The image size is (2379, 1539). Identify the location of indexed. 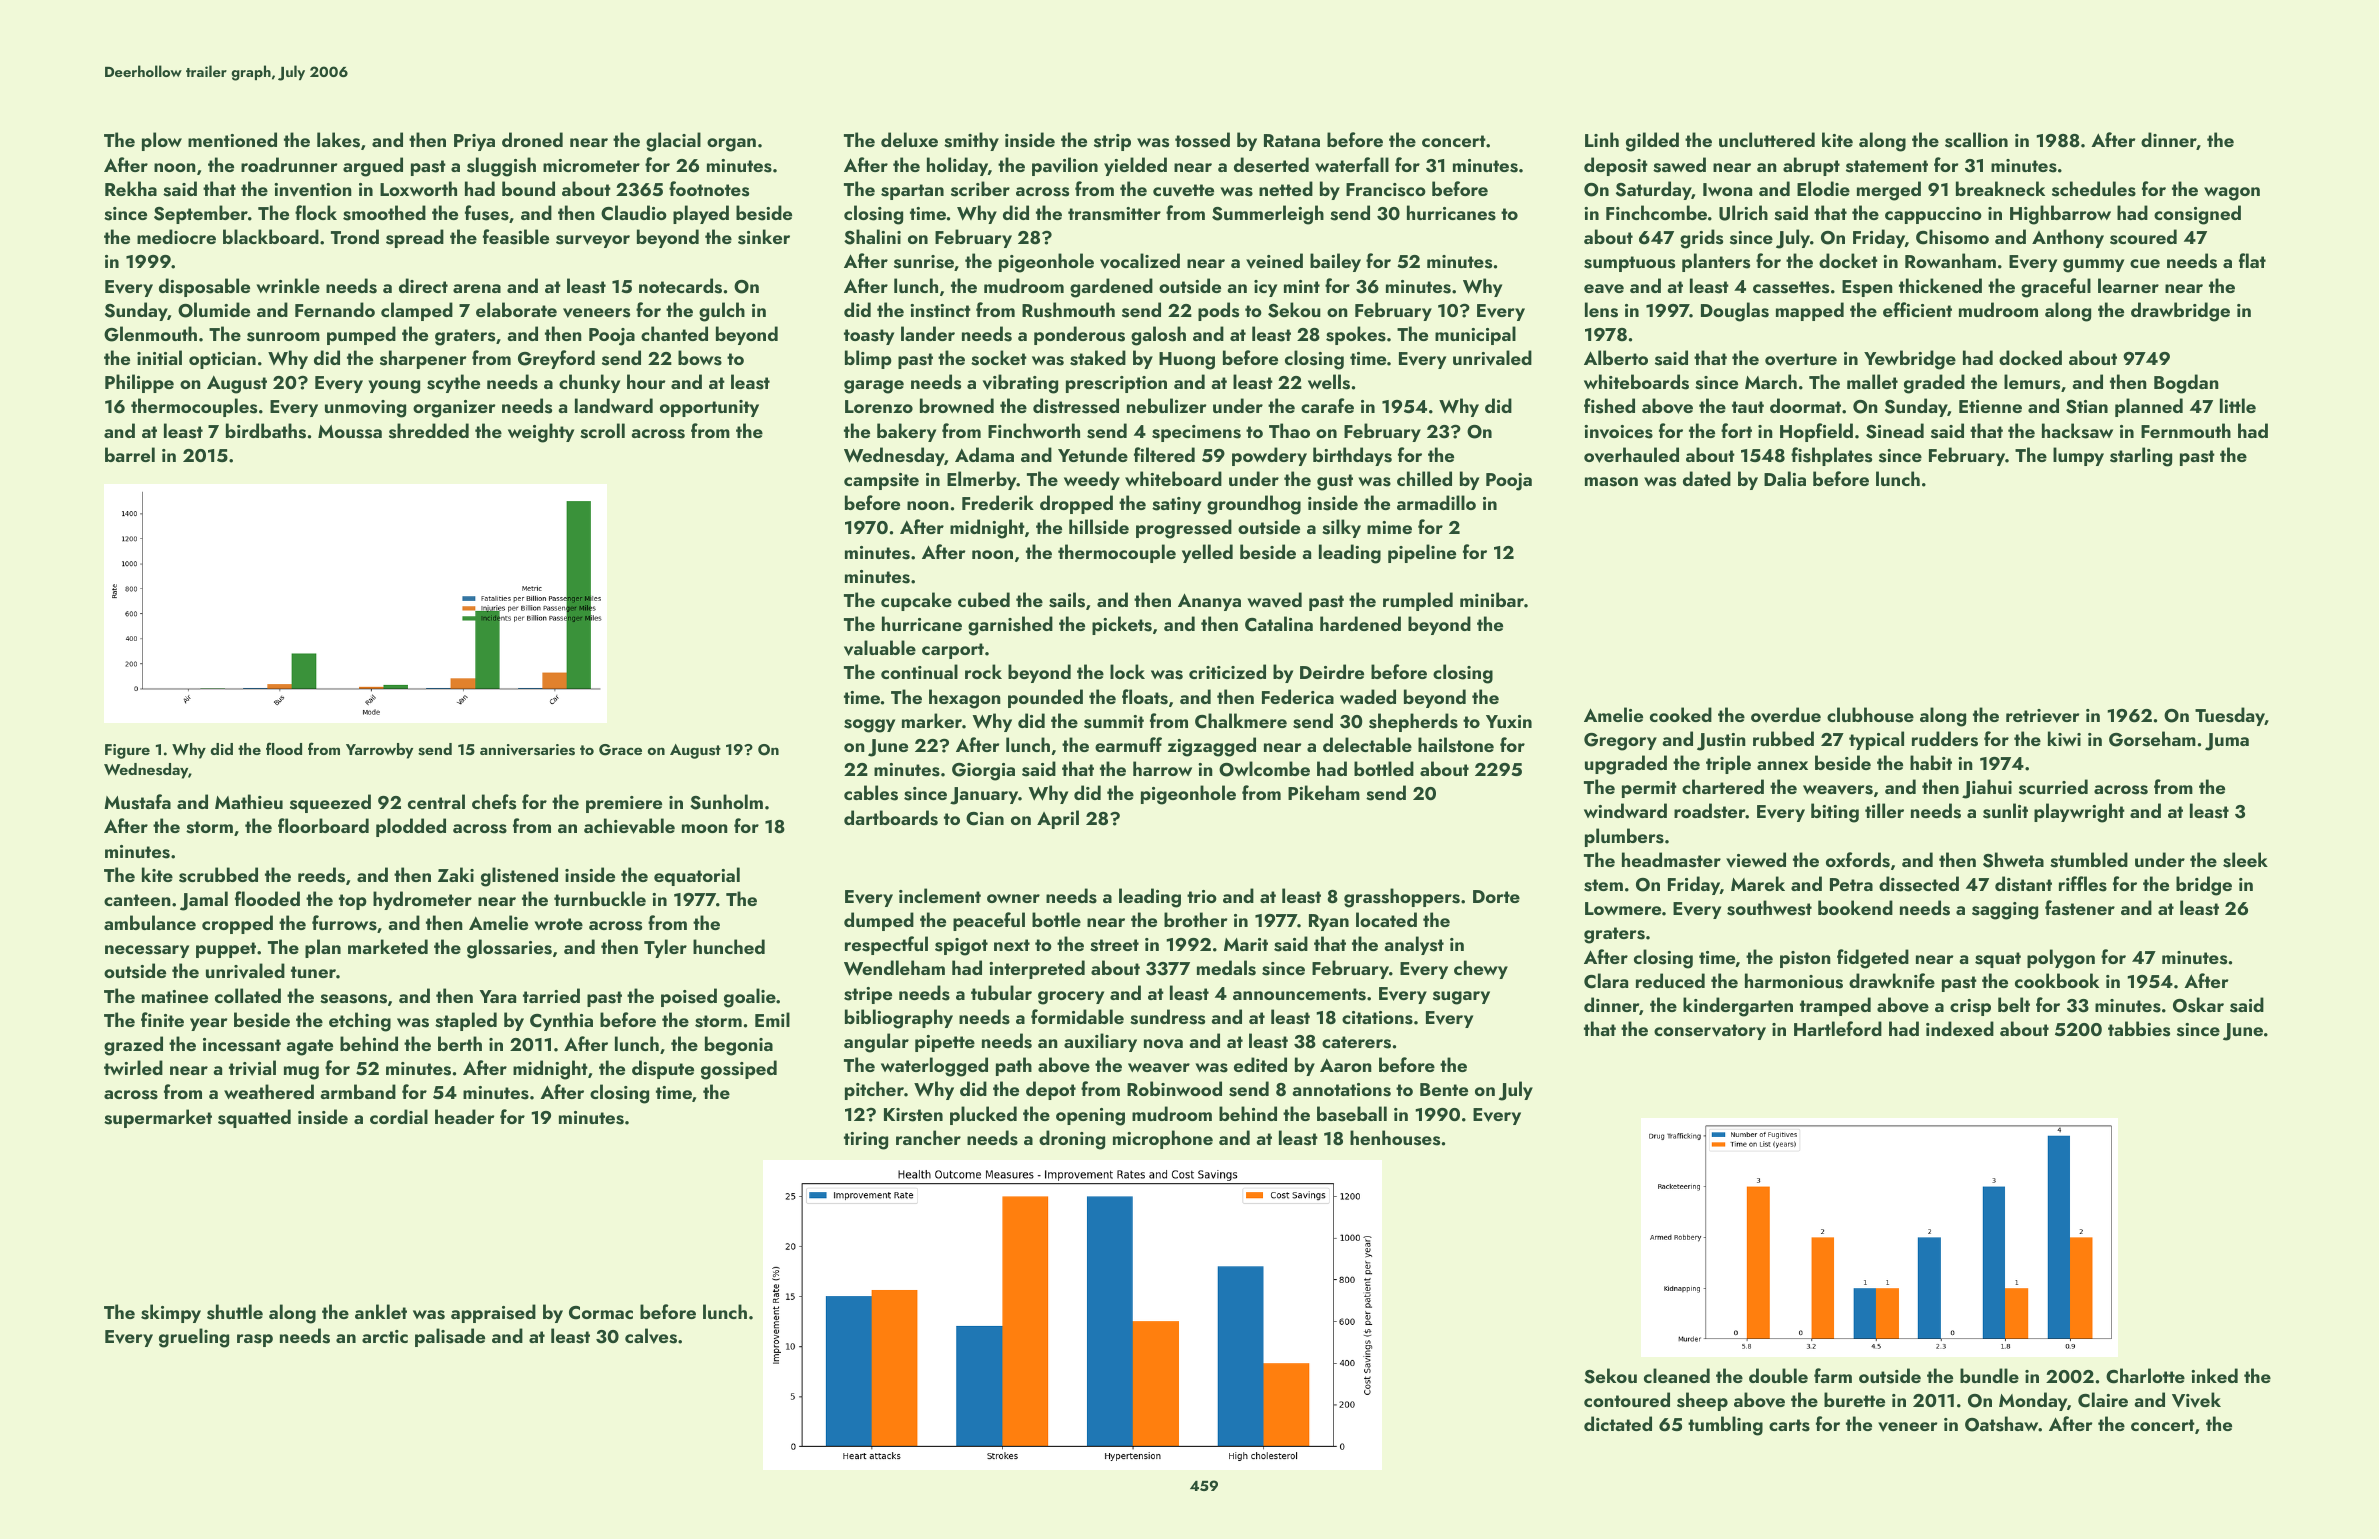
(1960, 1028).
